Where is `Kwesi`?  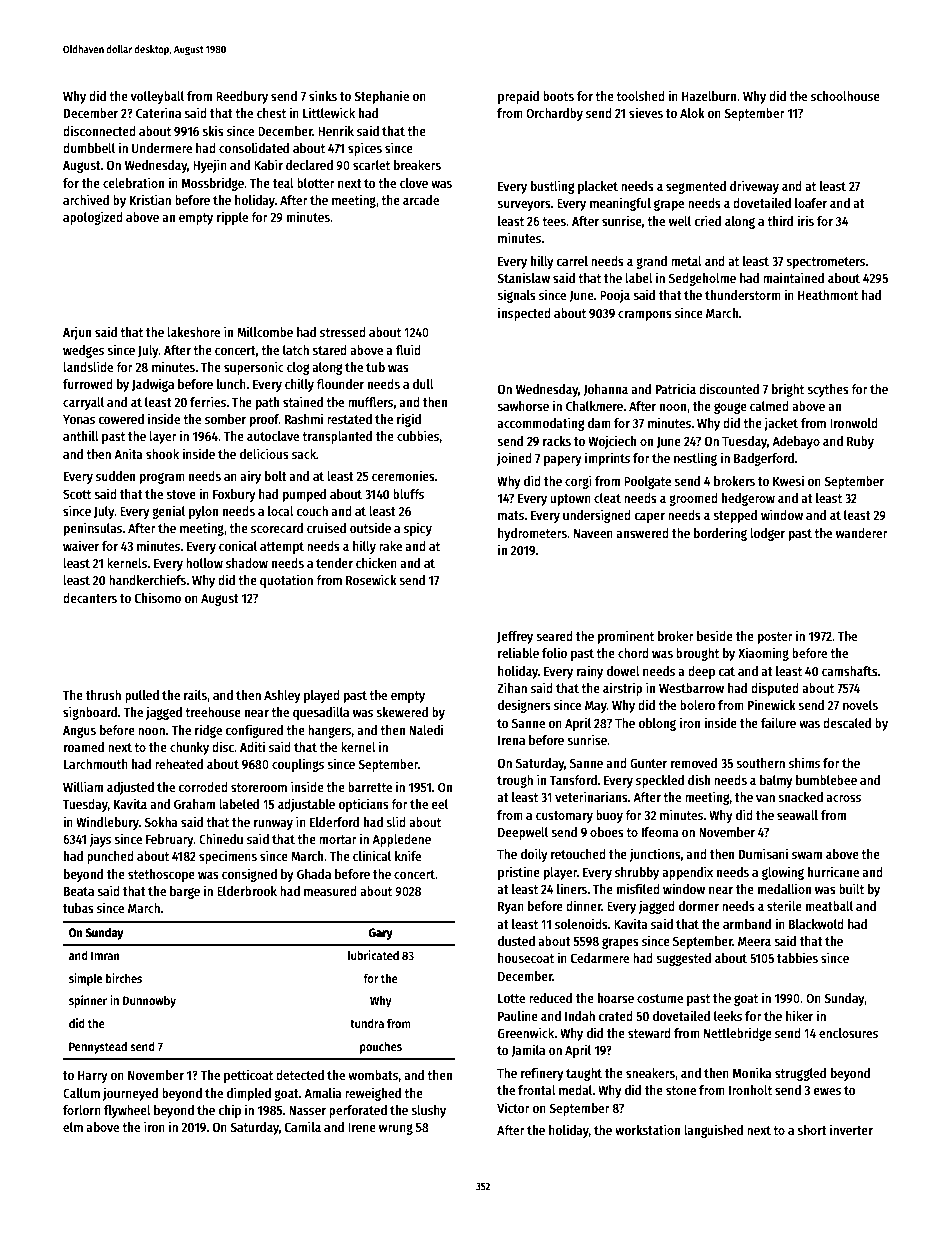 Kwesi is located at coordinates (788, 480).
